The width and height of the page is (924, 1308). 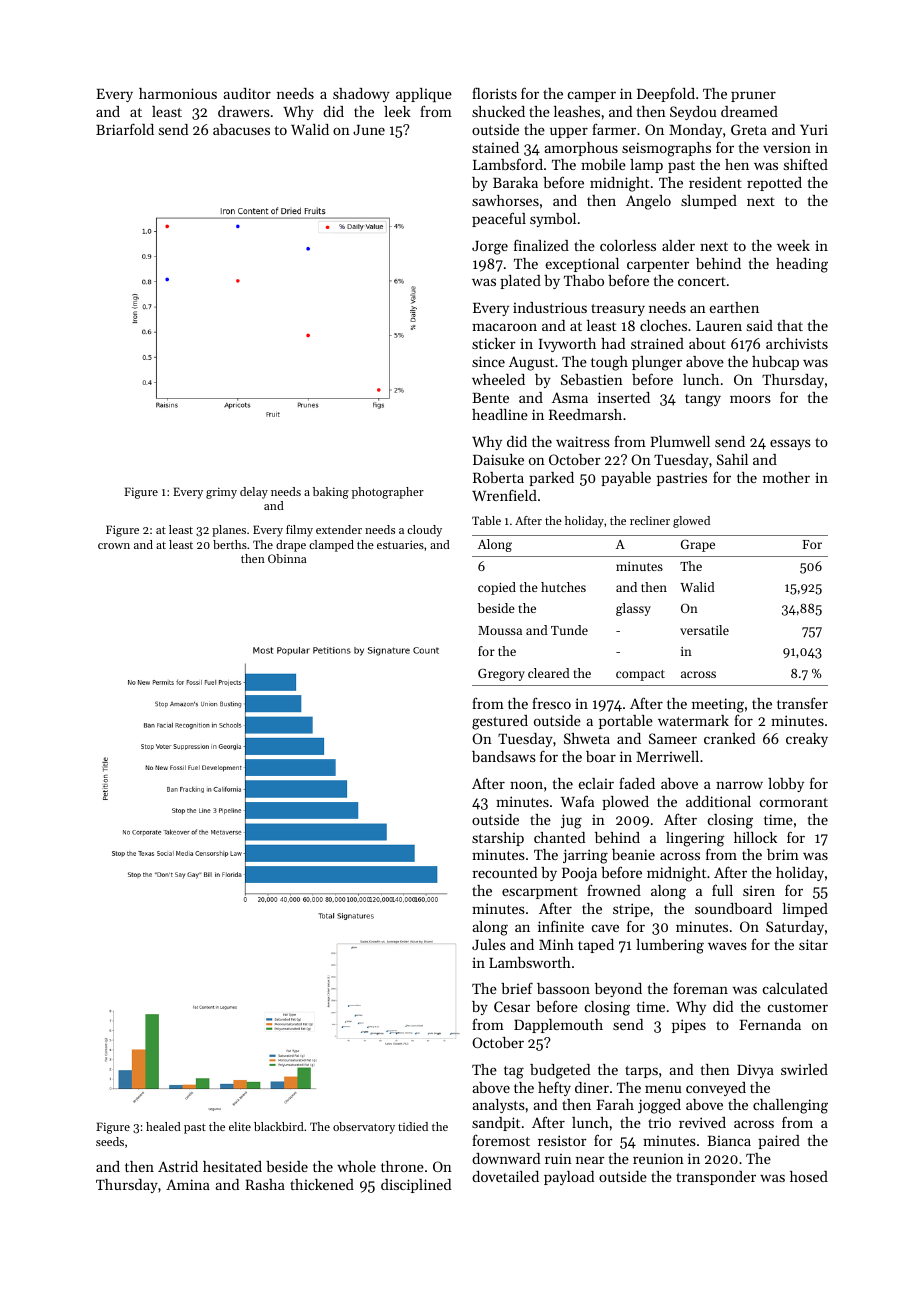 I want to click on versatile, so click(x=704, y=630).
